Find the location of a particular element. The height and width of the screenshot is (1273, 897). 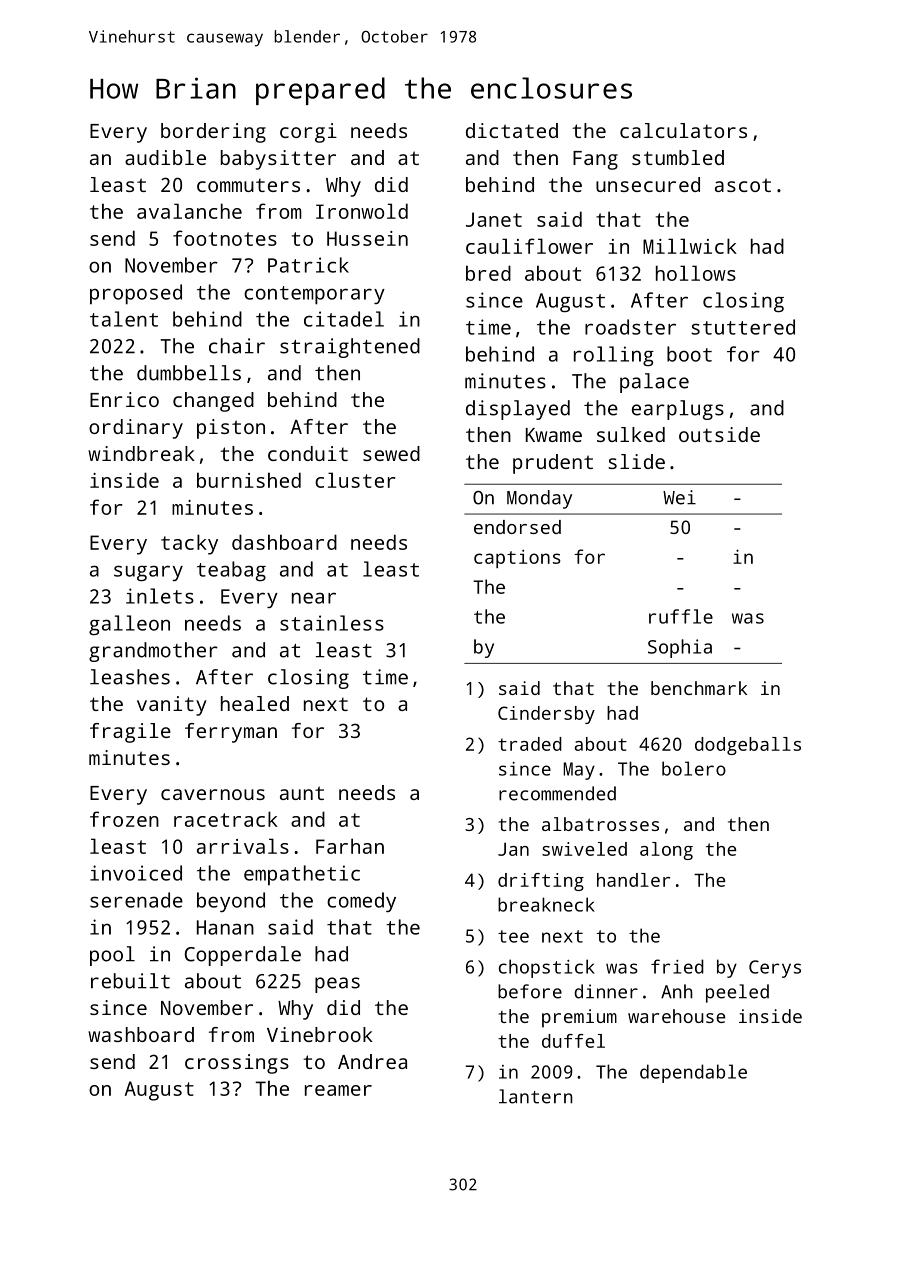

along is located at coordinates (666, 851).
